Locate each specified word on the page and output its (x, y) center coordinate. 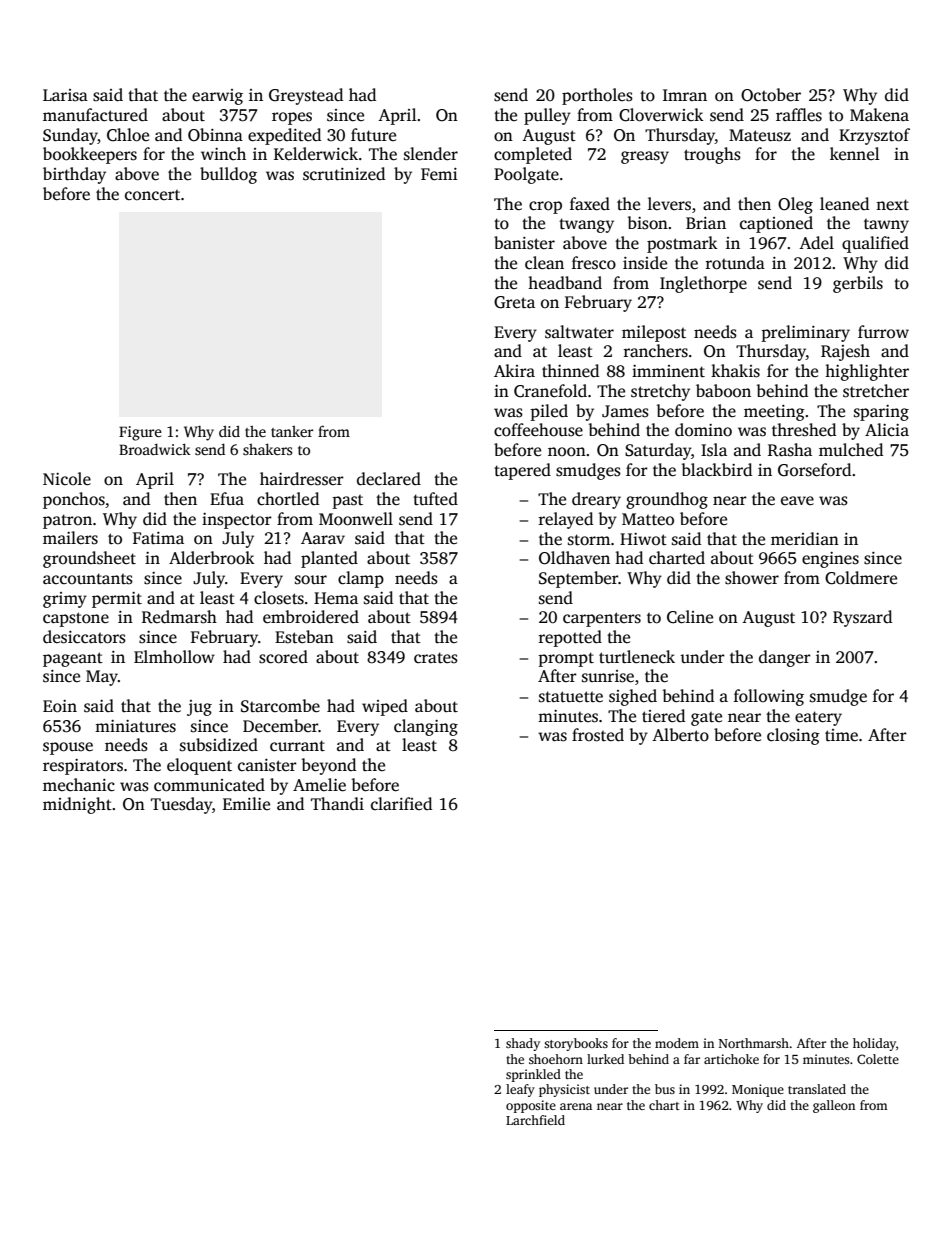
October (771, 95)
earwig (217, 97)
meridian (805, 539)
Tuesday (181, 805)
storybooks (576, 1044)
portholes (597, 96)
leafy (520, 1090)
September (579, 579)
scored (283, 657)
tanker (292, 431)
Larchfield (535, 1120)
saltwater (579, 332)
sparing (881, 413)
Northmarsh (754, 1043)
